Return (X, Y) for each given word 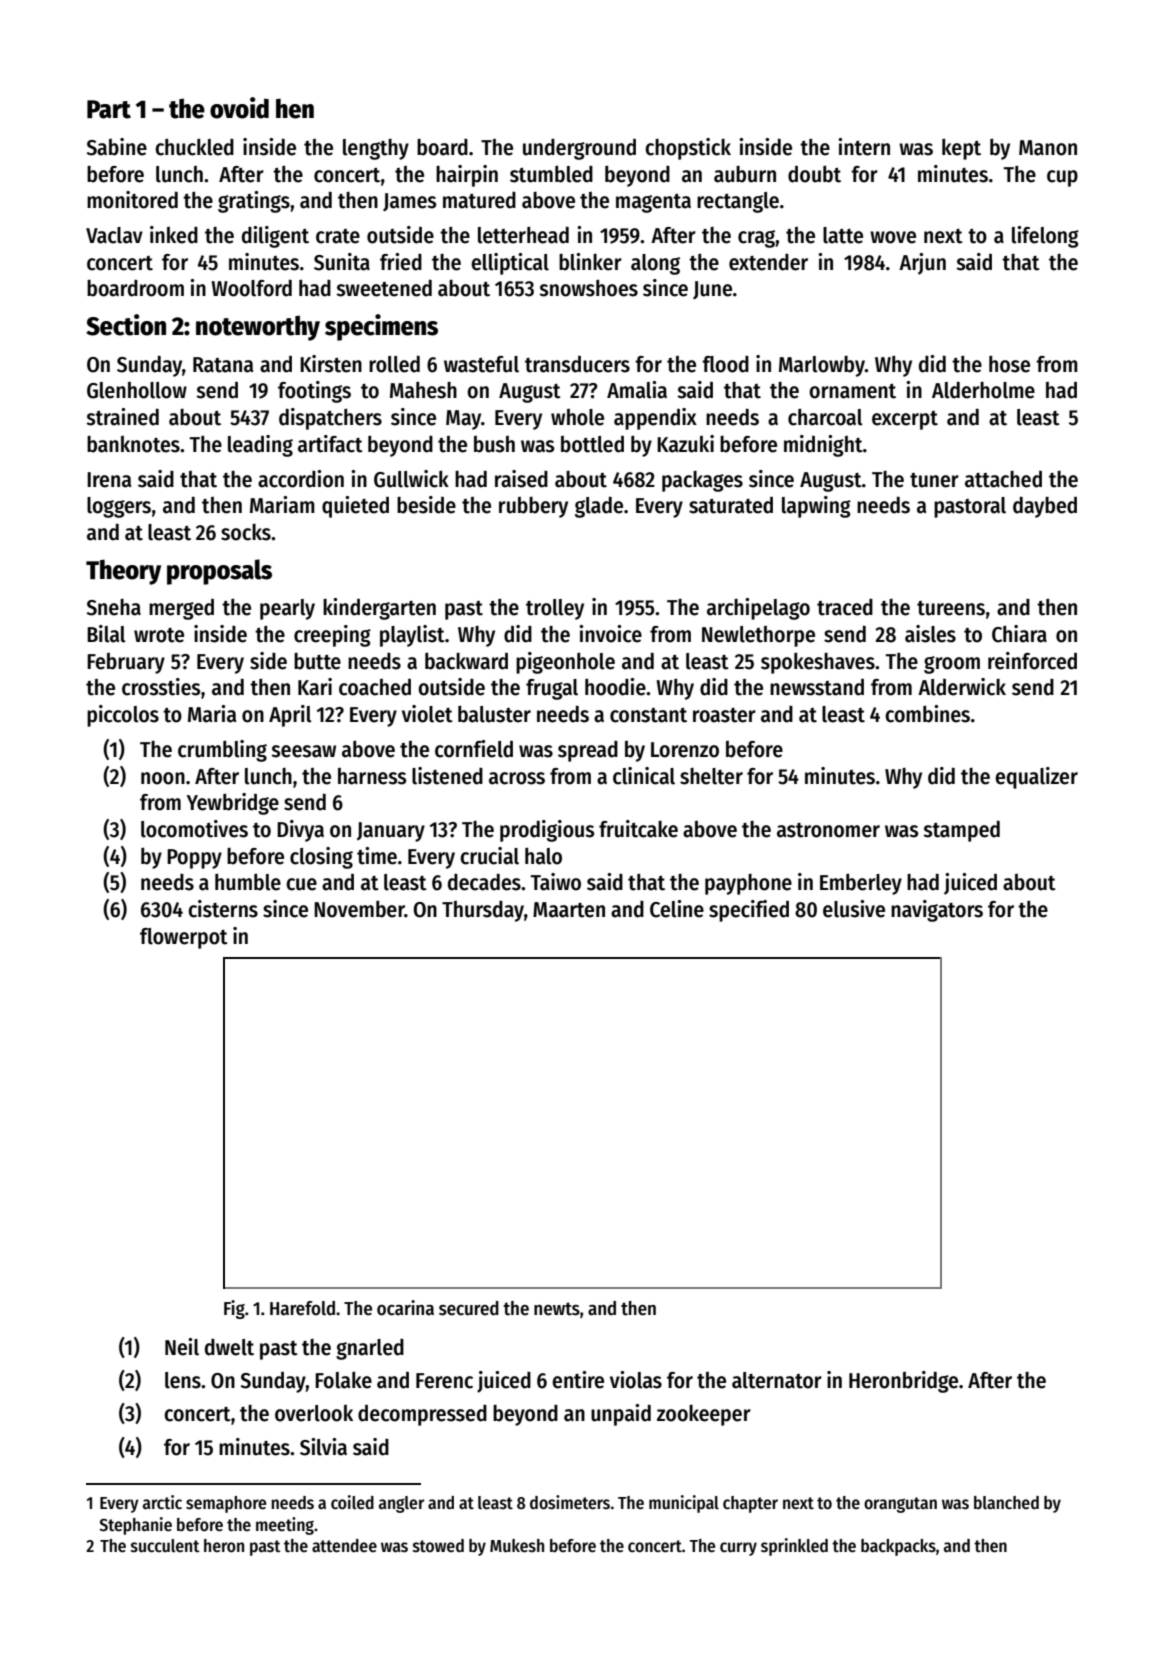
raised (521, 479)
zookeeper (704, 1415)
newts (557, 1309)
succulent (165, 1546)
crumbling (222, 751)
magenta (653, 203)
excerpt (905, 420)
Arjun (922, 264)
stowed (438, 1546)
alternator (777, 1380)
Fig (234, 1309)
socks (246, 532)
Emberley (861, 884)
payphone (748, 884)
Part (109, 109)
